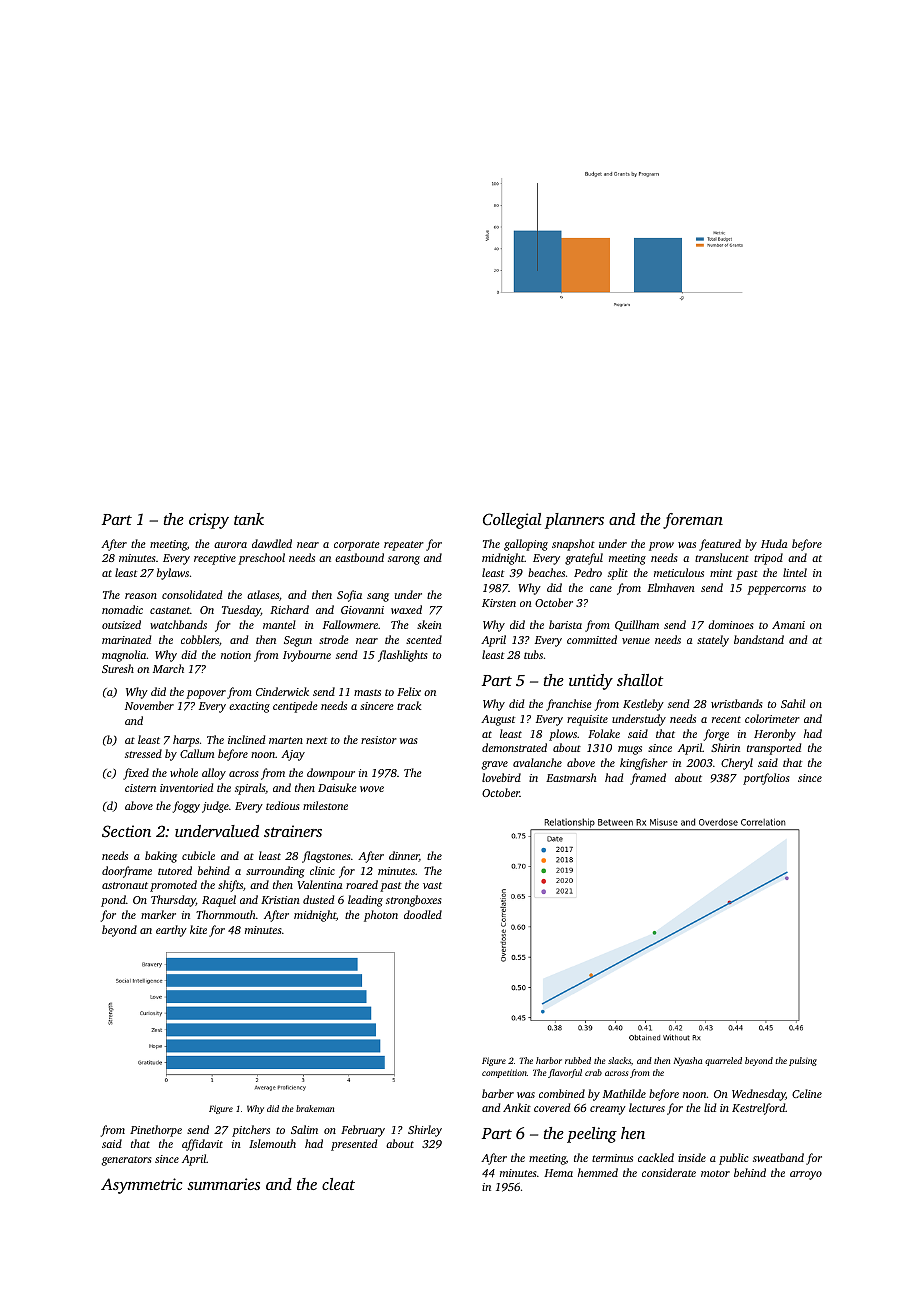 Image resolution: width=924 pixels, height=1308 pixels. What do you see at coordinates (275, 872) in the screenshot?
I see `surrounding` at bounding box center [275, 872].
